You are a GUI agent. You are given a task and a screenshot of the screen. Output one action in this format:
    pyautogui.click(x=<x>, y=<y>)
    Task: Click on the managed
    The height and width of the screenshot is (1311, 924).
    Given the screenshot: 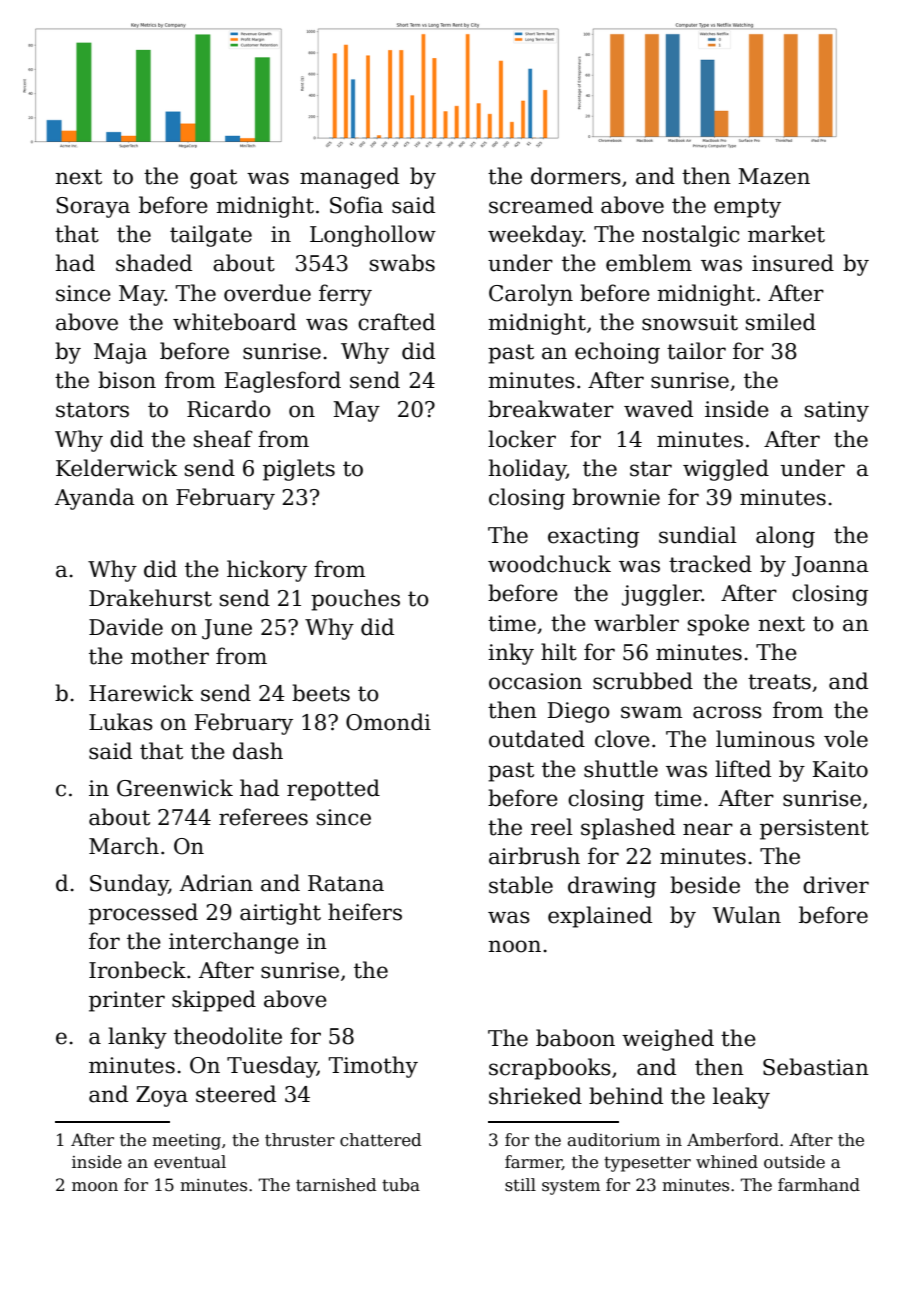 What is the action you would take?
    pyautogui.click(x=349, y=178)
